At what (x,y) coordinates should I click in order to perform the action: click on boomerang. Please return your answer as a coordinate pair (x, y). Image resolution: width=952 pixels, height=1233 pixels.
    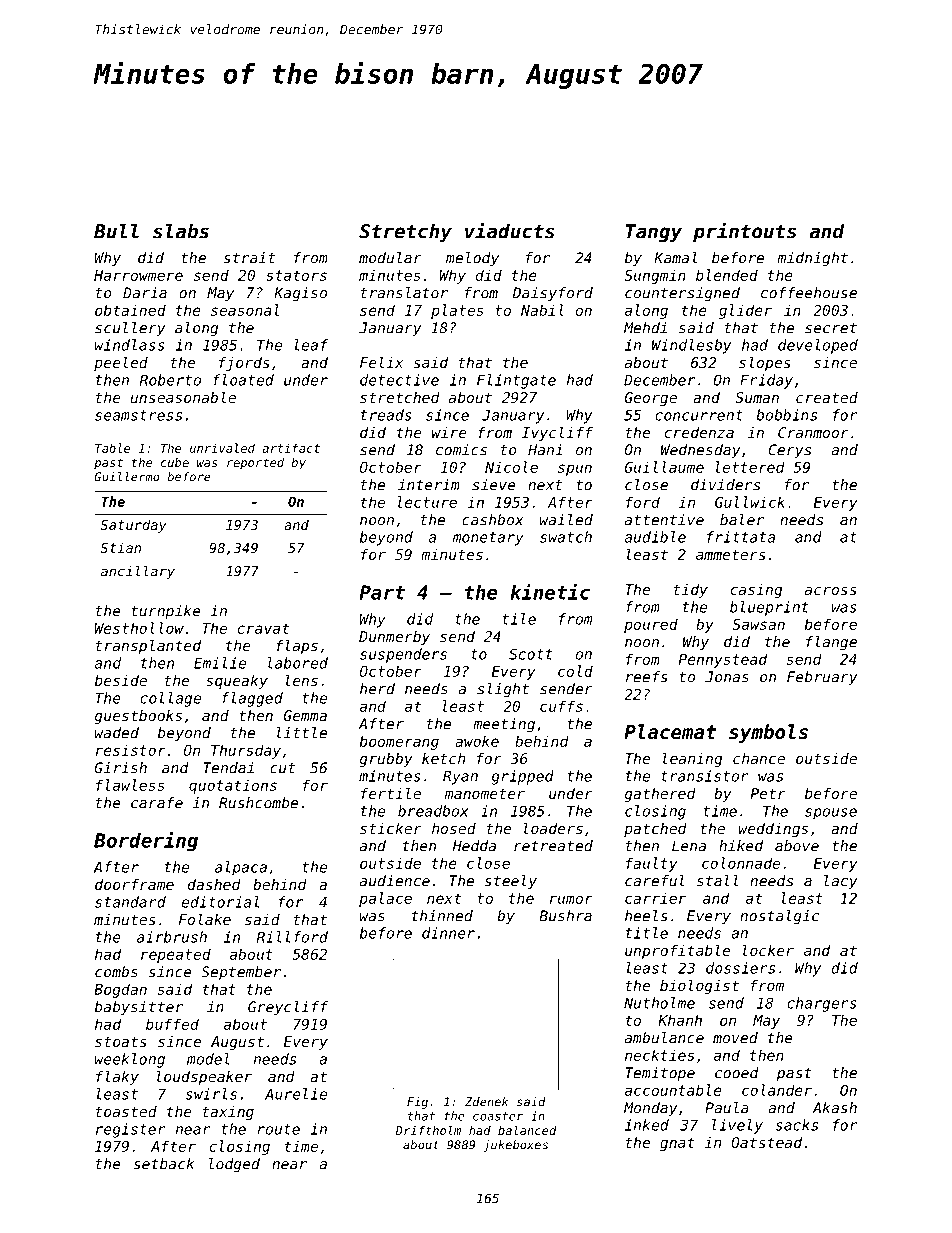
    Looking at the image, I should click on (399, 742).
